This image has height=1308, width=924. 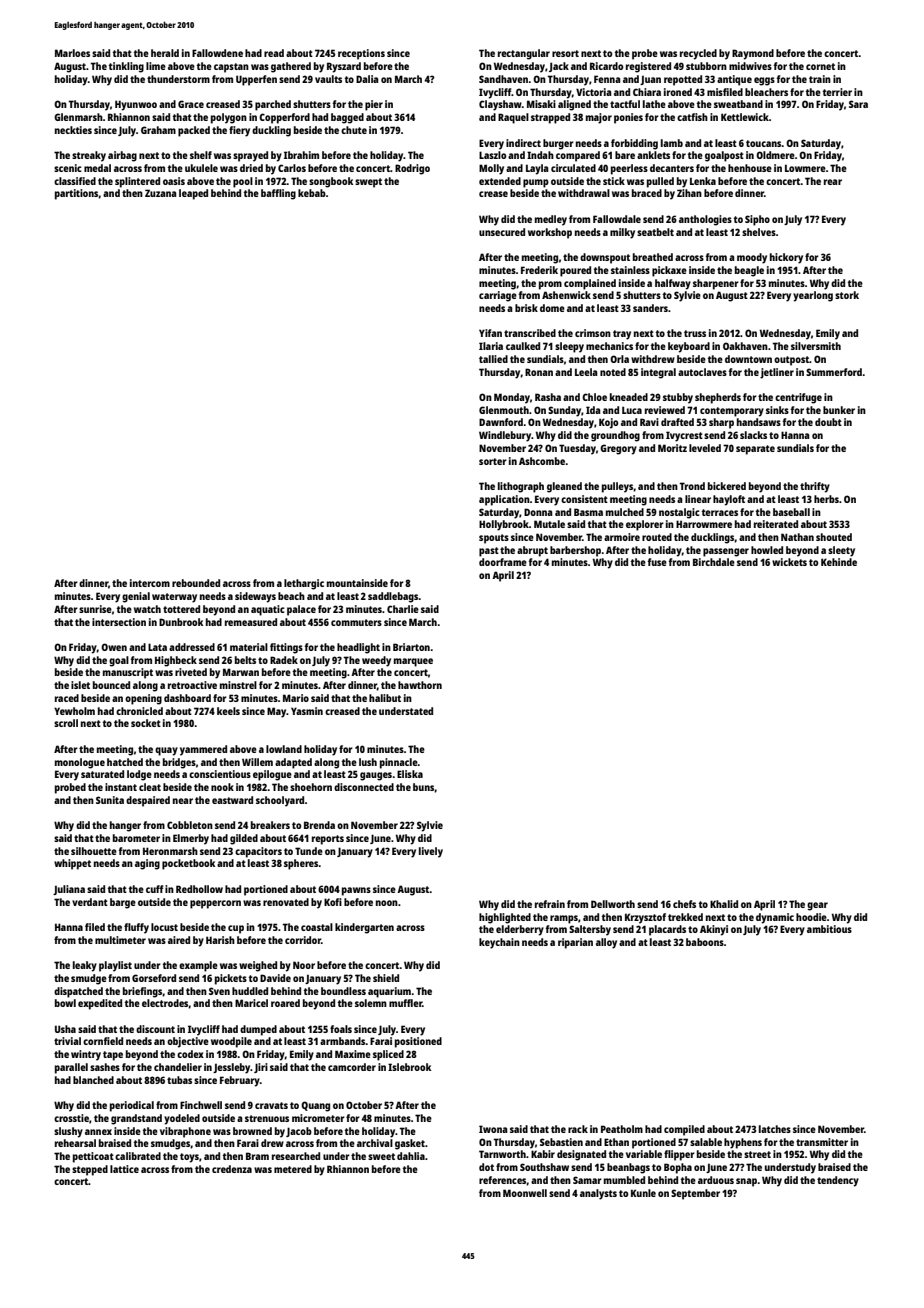 What do you see at coordinates (292, 168) in the image?
I see `Carlos` at bounding box center [292, 168].
